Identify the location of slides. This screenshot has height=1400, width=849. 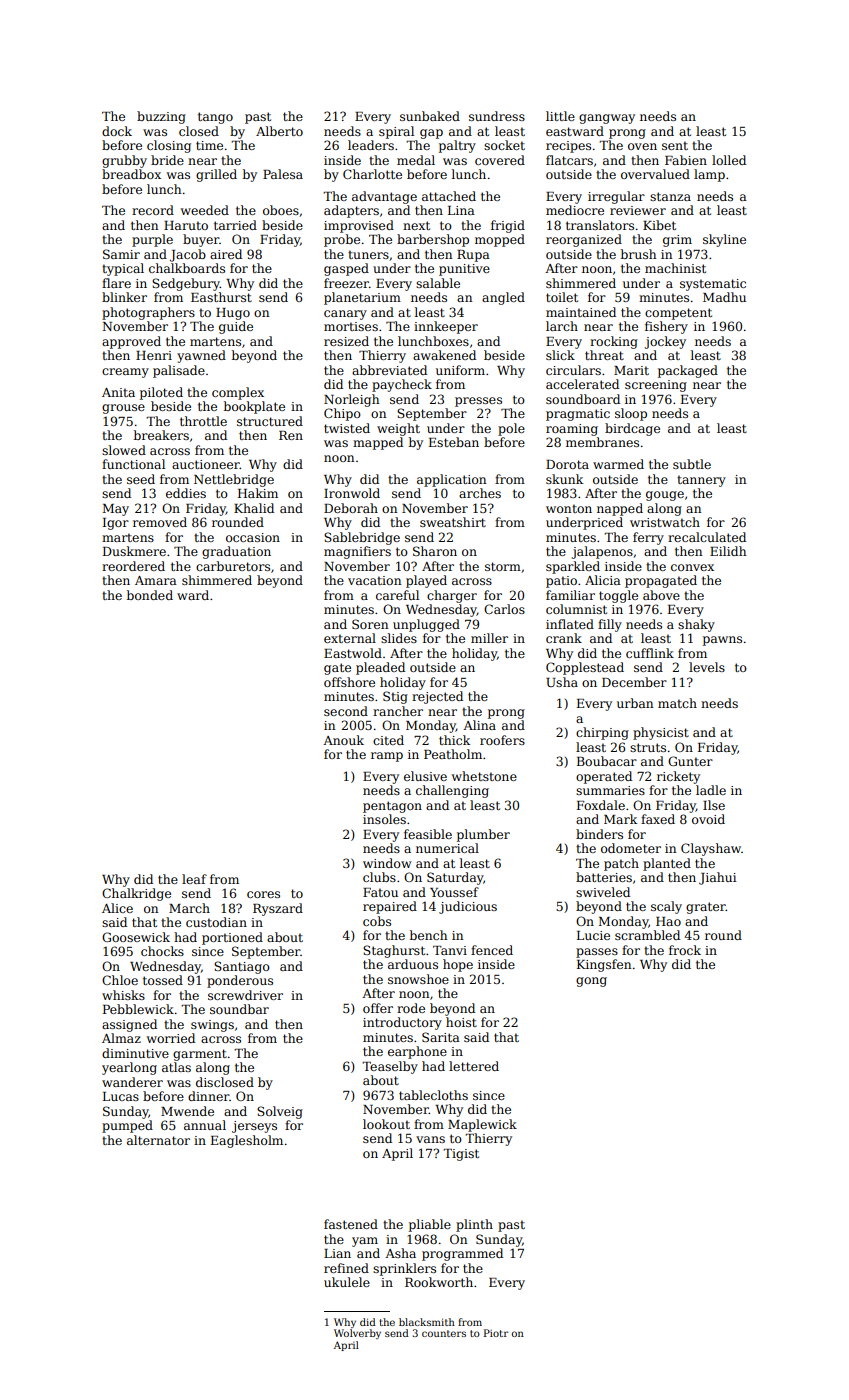
(399, 638).
